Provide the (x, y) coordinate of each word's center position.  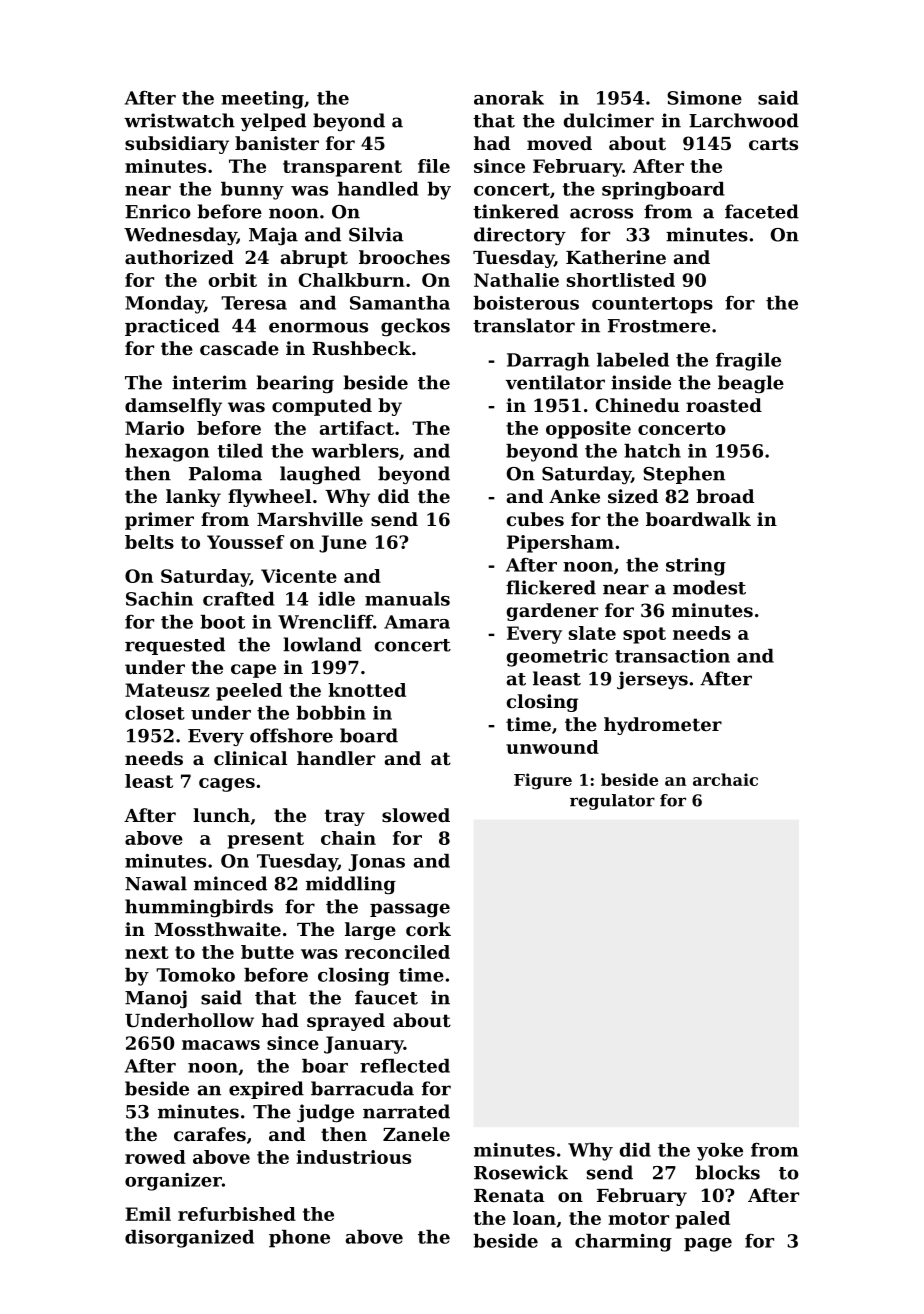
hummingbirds (199, 908)
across (601, 213)
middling (351, 885)
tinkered (516, 211)
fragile (748, 362)
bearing (295, 384)
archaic (725, 779)
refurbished (237, 1214)
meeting (262, 100)
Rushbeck (361, 348)
